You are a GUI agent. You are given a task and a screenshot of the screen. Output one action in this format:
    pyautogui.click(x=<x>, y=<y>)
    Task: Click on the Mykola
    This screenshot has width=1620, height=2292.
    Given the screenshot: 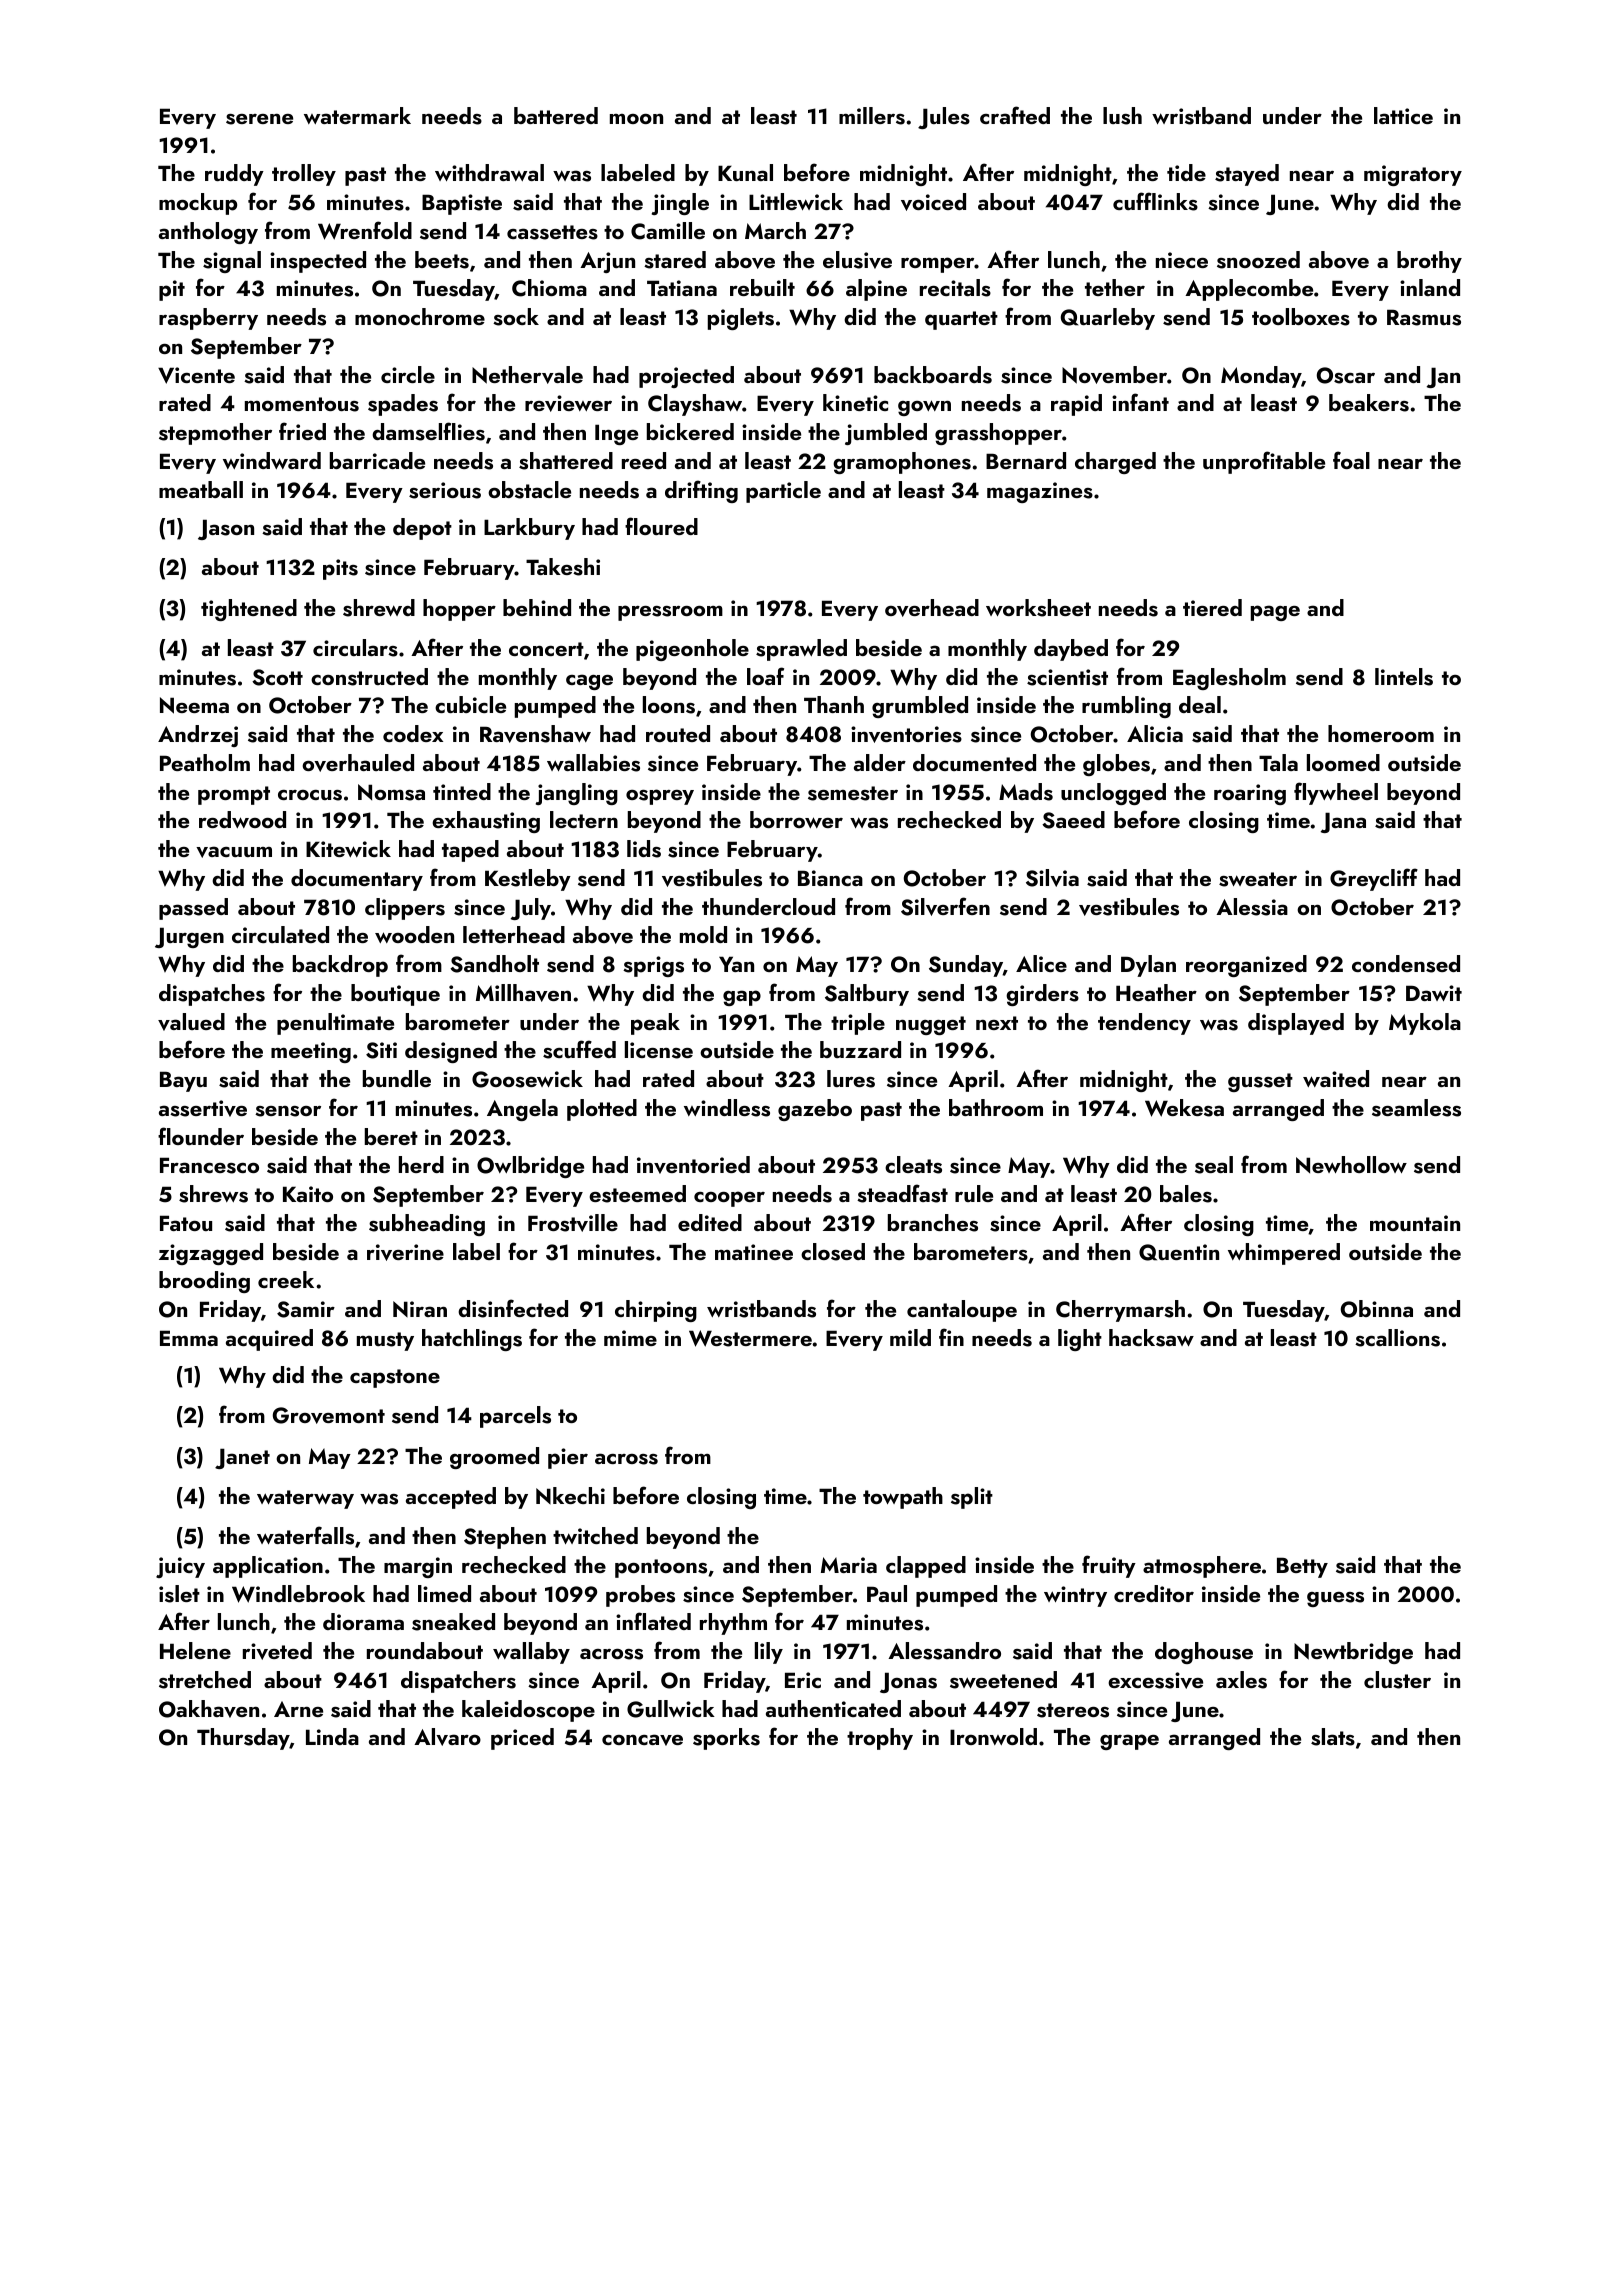 What is the action you would take?
    pyautogui.click(x=1425, y=1024)
